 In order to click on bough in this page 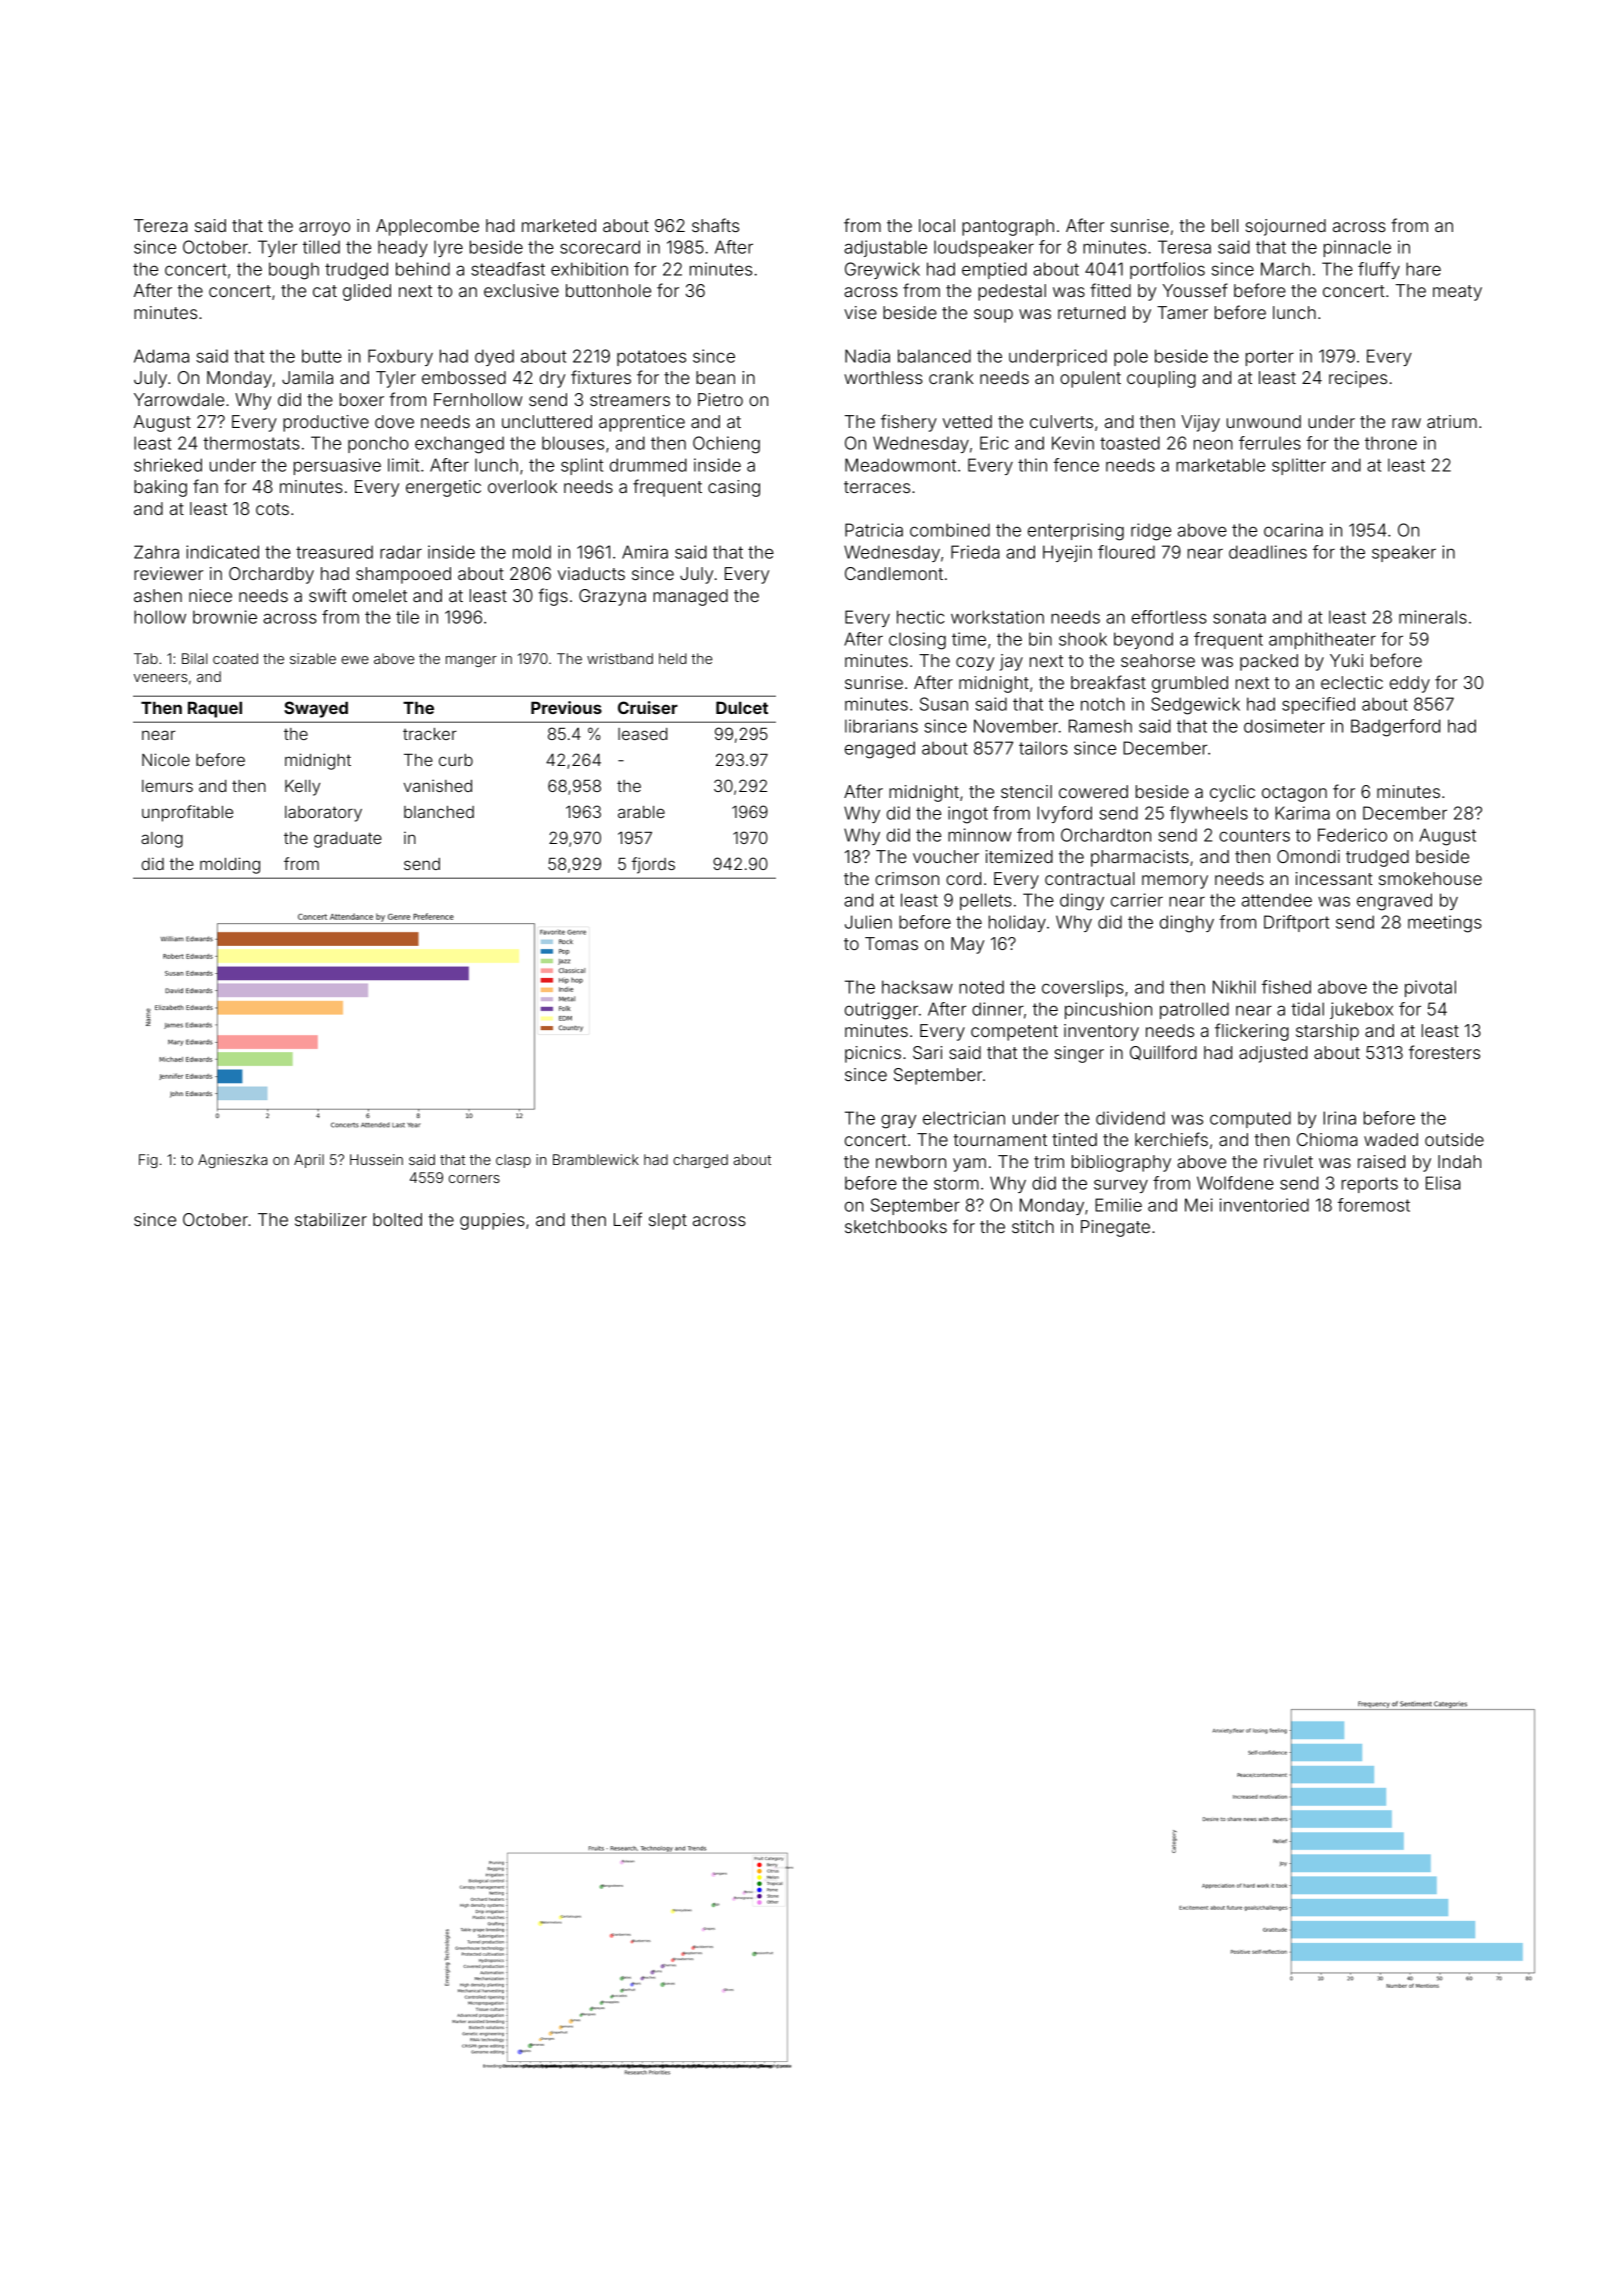, I will do `click(294, 271)`.
